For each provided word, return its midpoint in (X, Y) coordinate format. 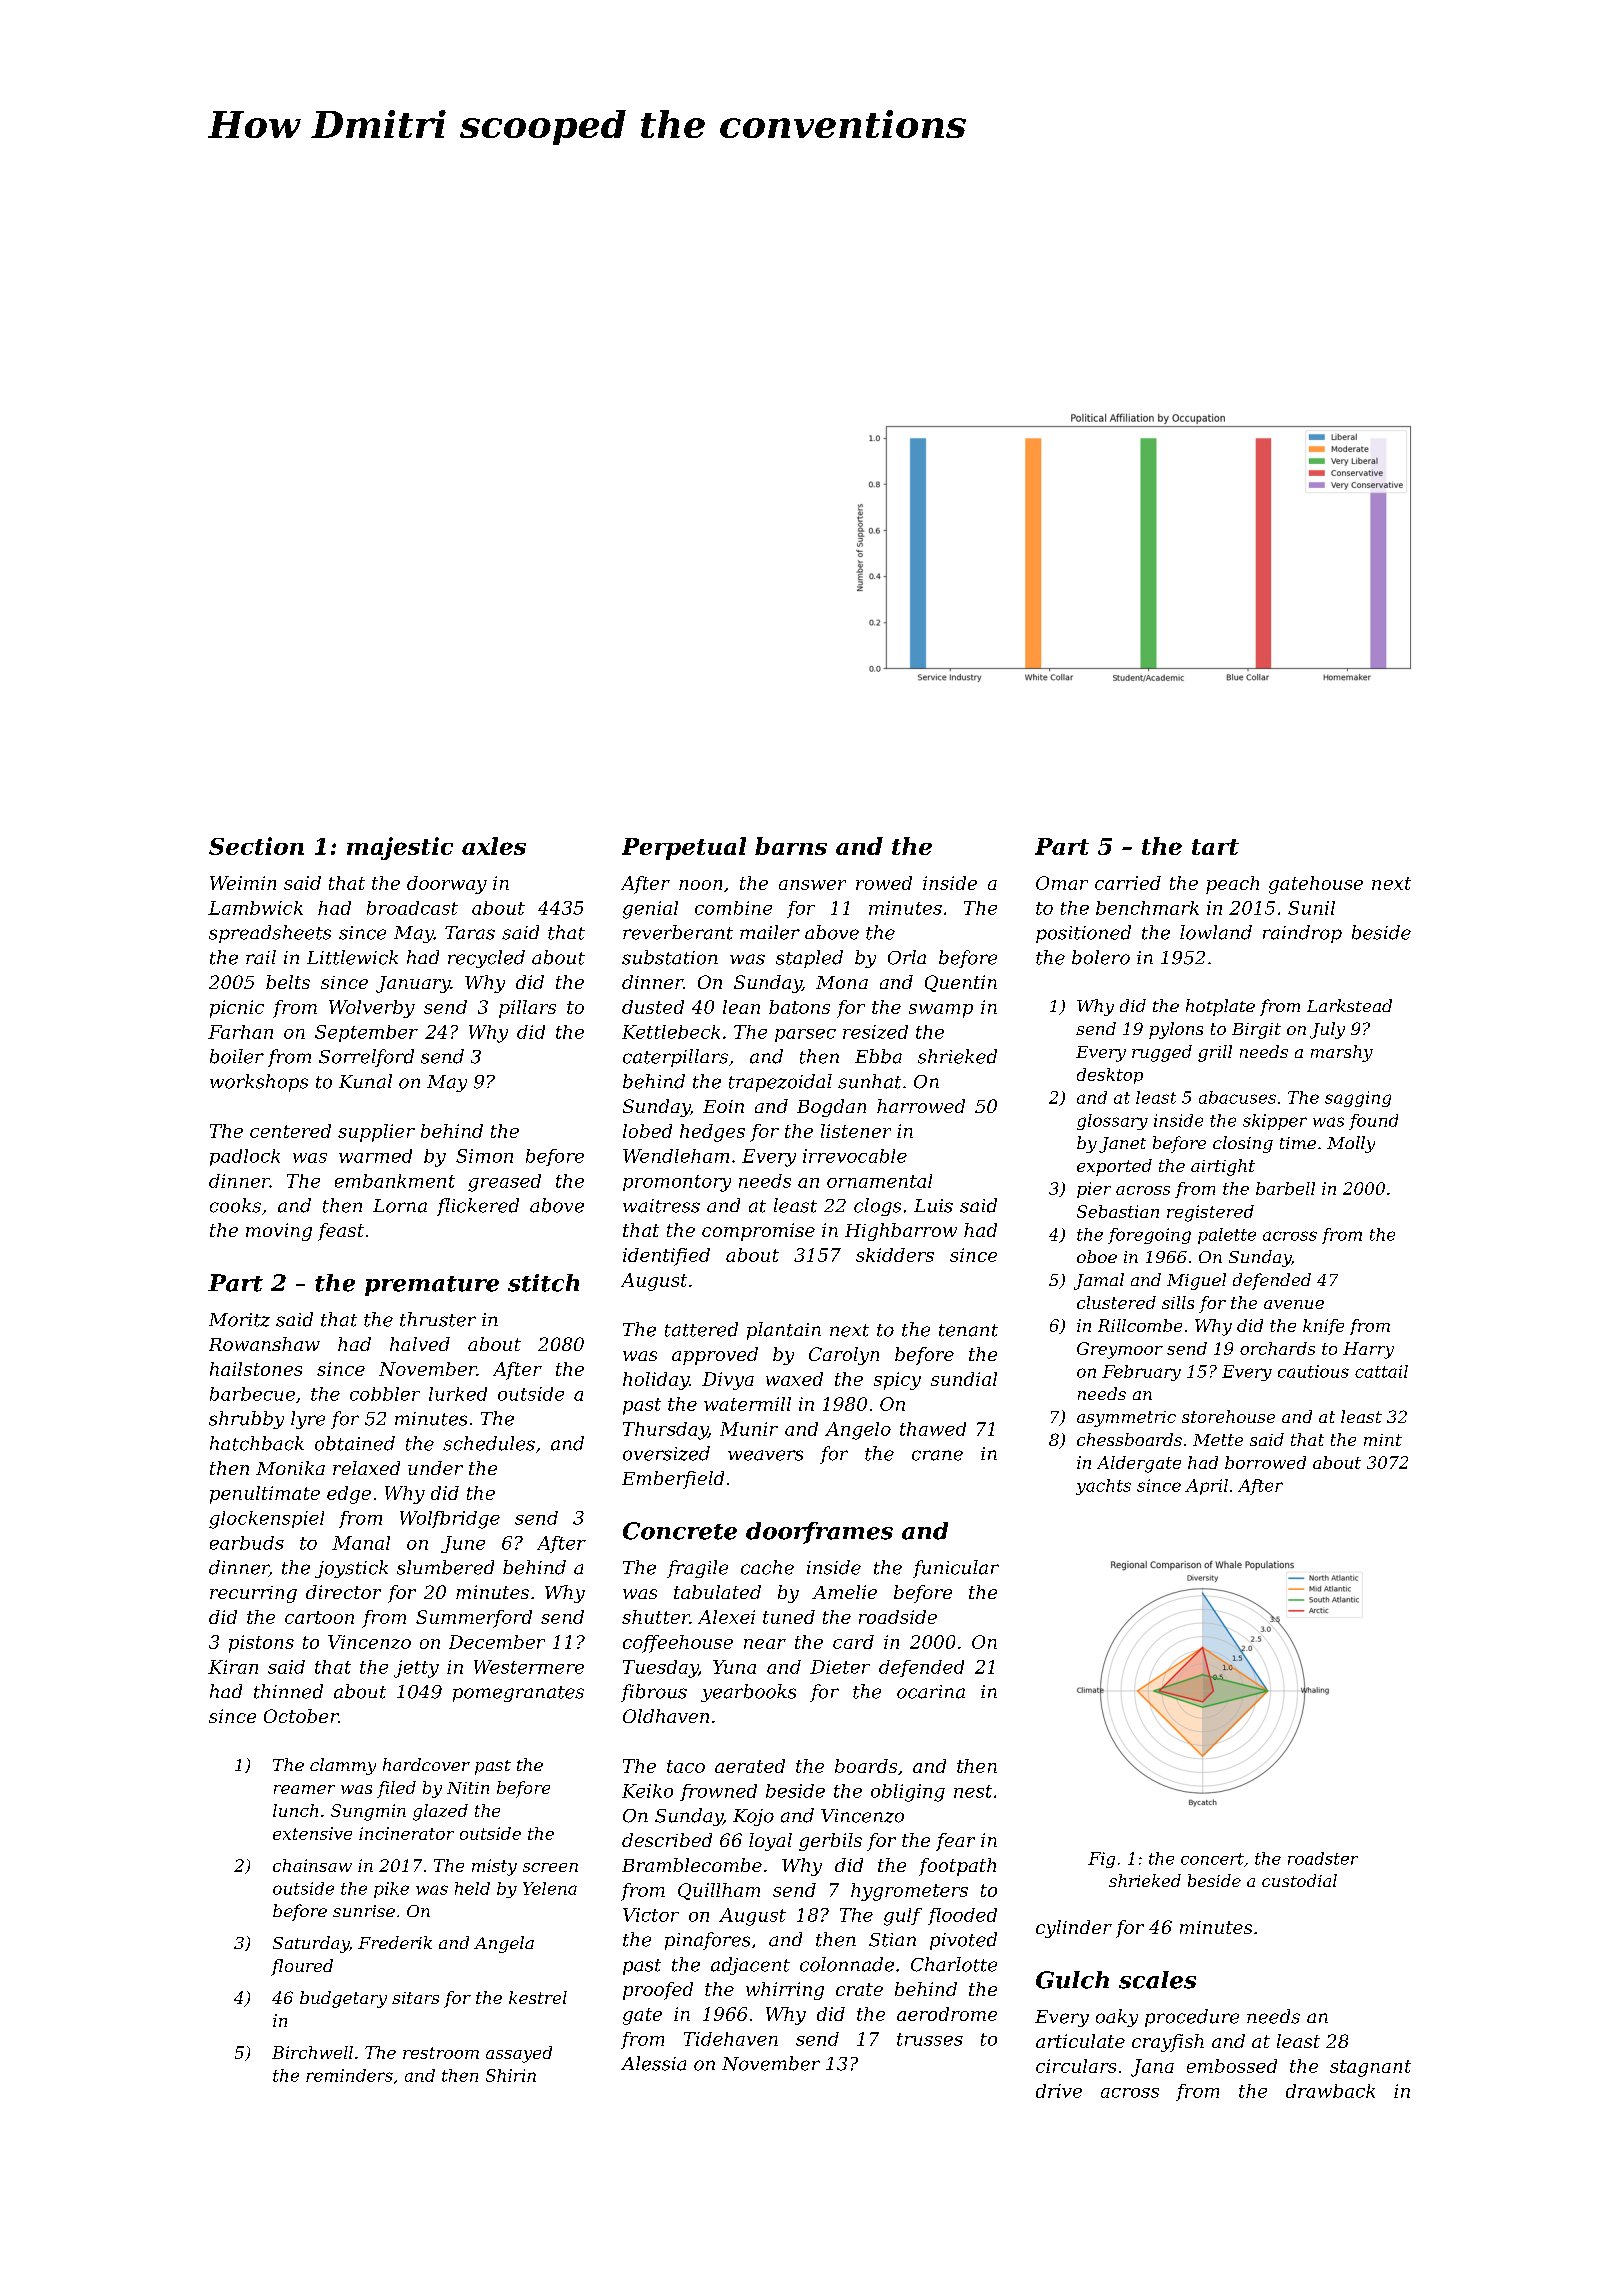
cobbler (385, 1394)
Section (256, 846)
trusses (930, 2039)
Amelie (844, 1592)
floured (302, 1967)
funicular (956, 1569)
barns (791, 846)
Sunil (1311, 908)
